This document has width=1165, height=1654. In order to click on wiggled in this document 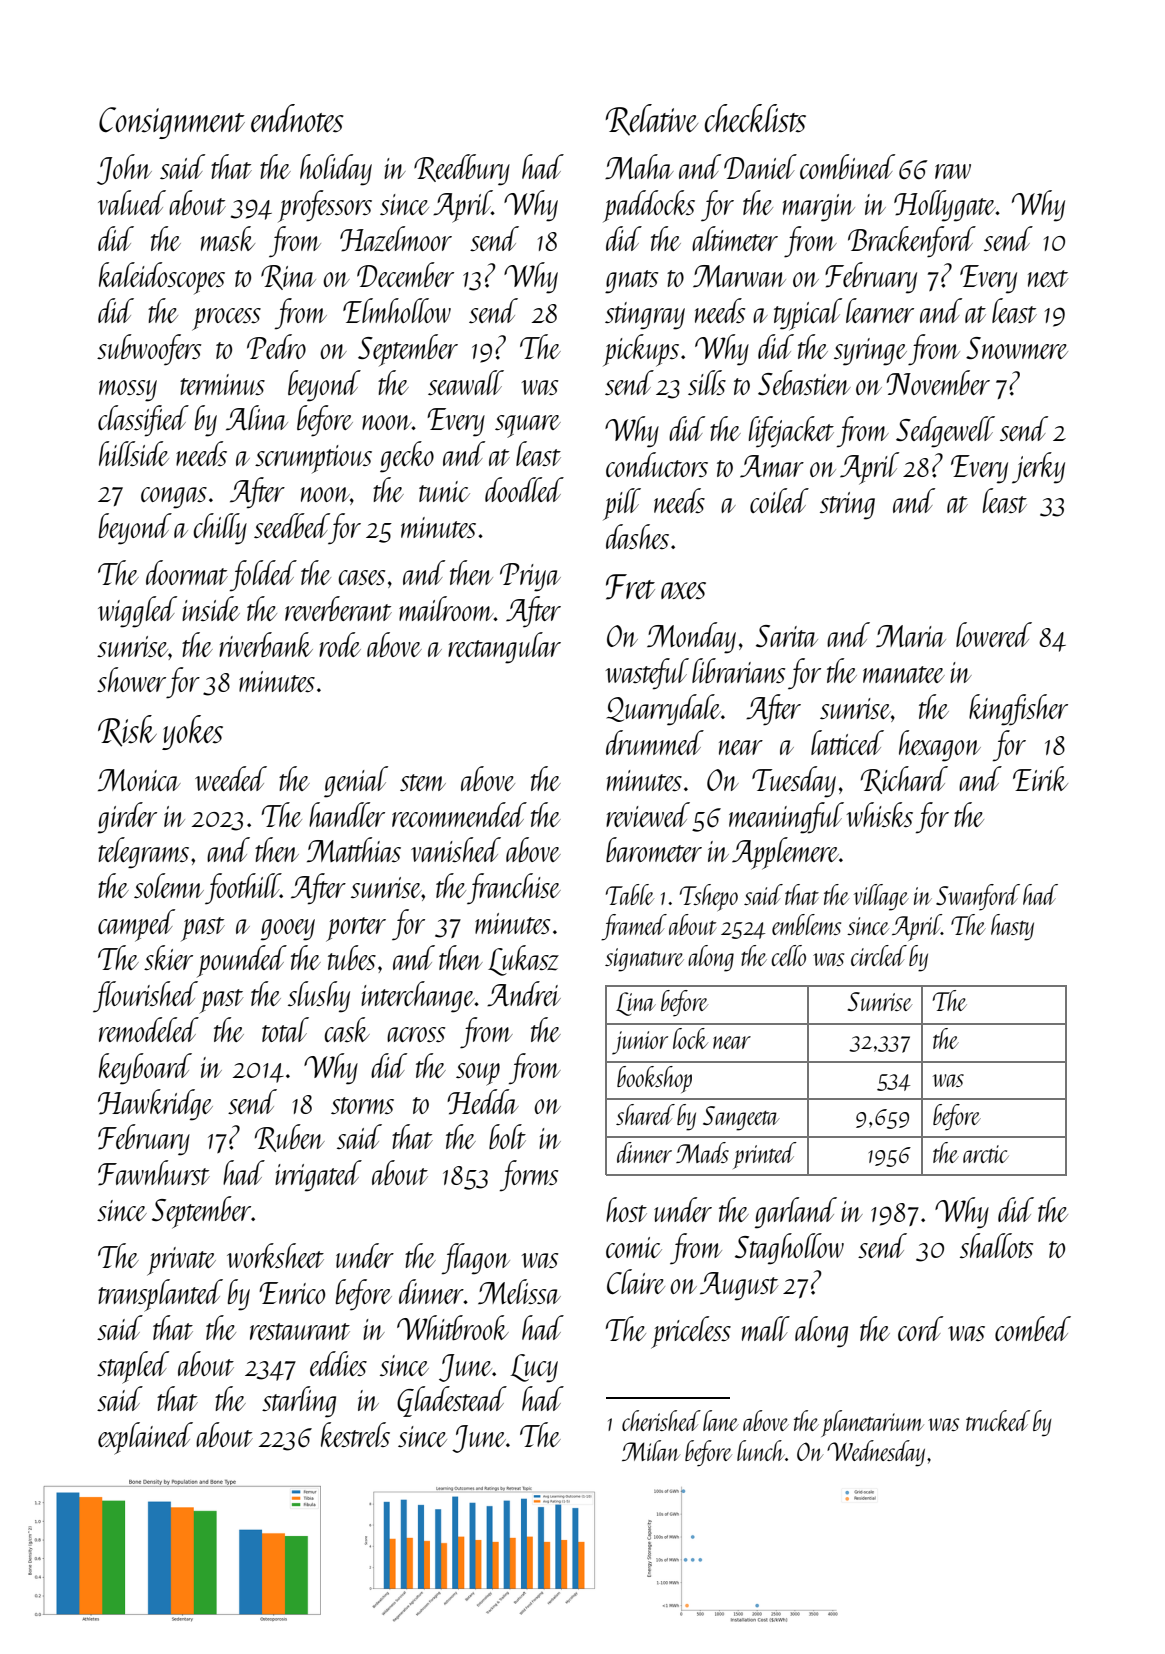, I will do `click(137, 612)`.
